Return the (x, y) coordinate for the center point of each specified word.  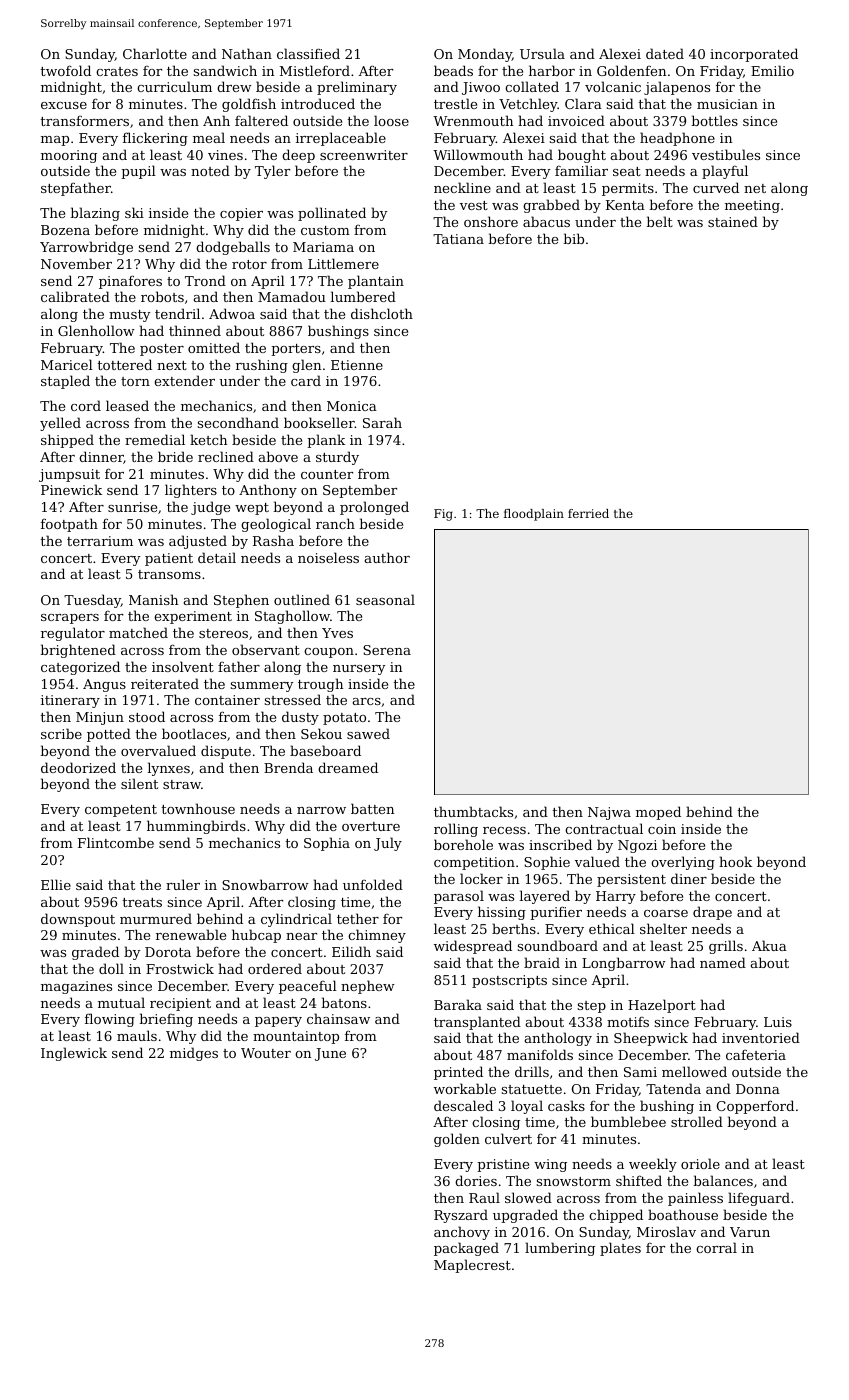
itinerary (70, 701)
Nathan (247, 53)
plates (620, 1249)
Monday (485, 55)
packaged (466, 1249)
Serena (387, 650)
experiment (193, 617)
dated (665, 53)
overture (371, 826)
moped (658, 813)
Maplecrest (472, 1266)
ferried (588, 513)
